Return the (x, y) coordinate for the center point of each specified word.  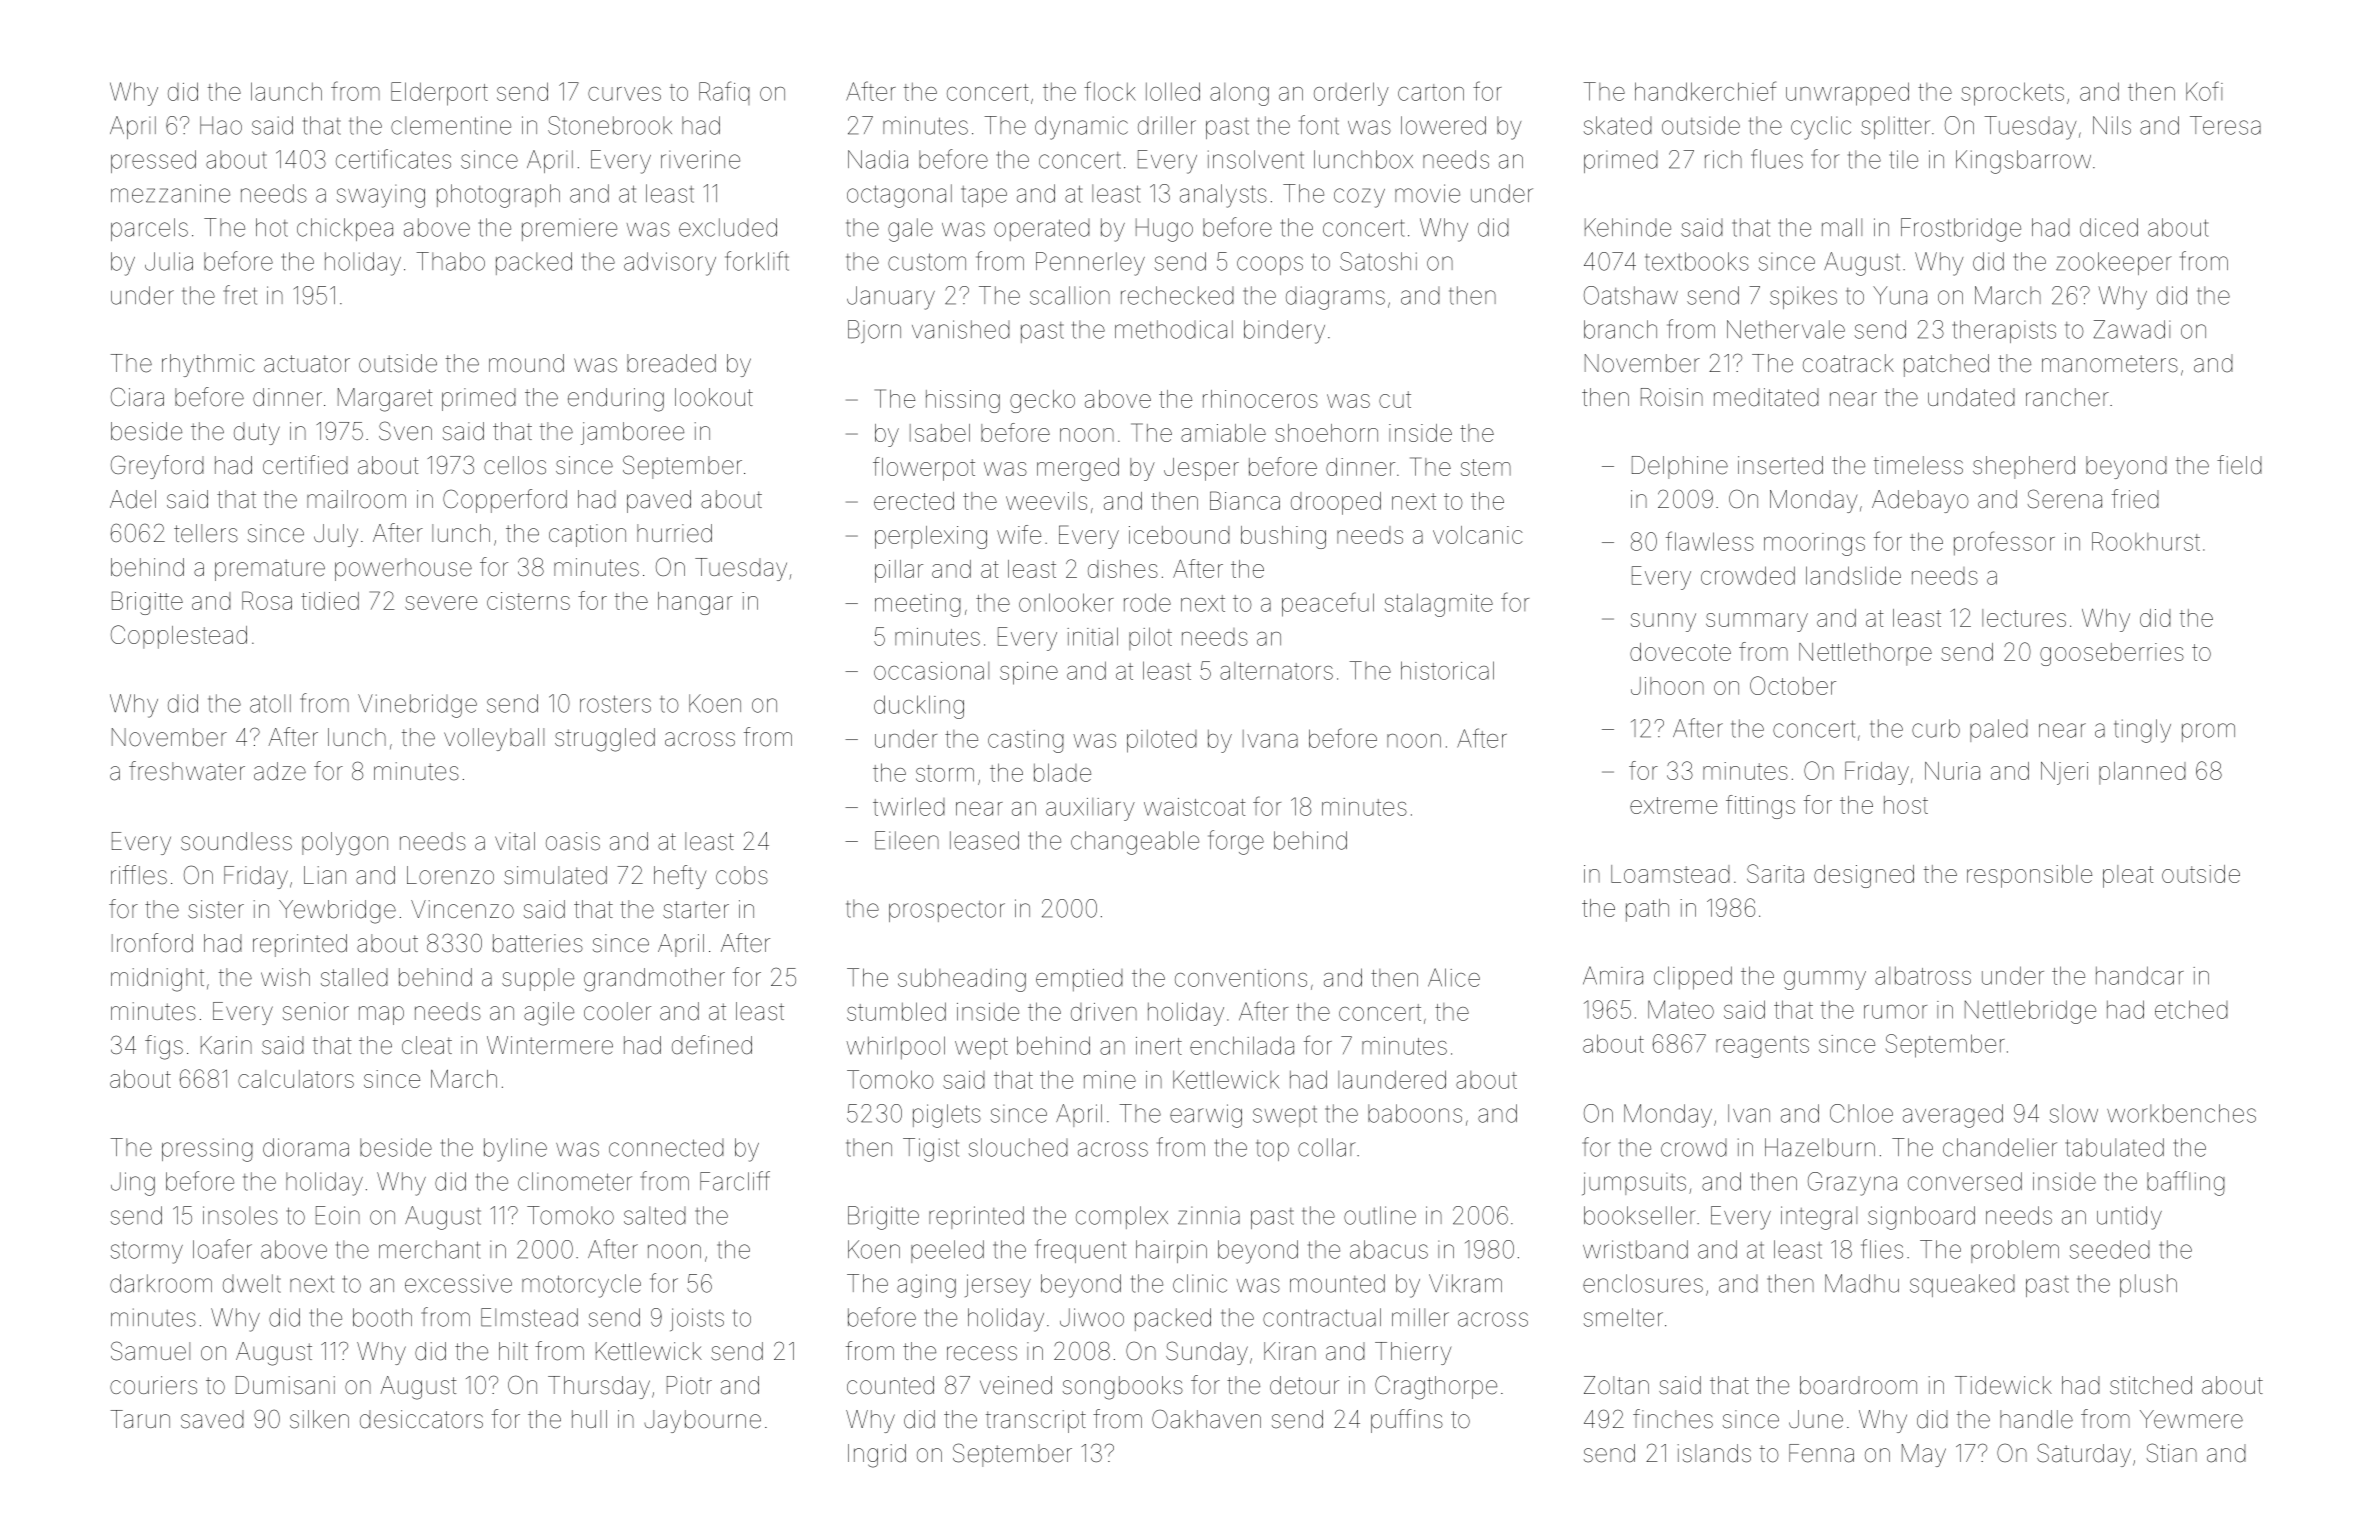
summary (1757, 622)
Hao (221, 125)
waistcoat (1194, 807)
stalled (354, 977)
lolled (1173, 91)
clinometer (575, 1181)
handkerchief (1705, 91)
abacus (1389, 1249)
